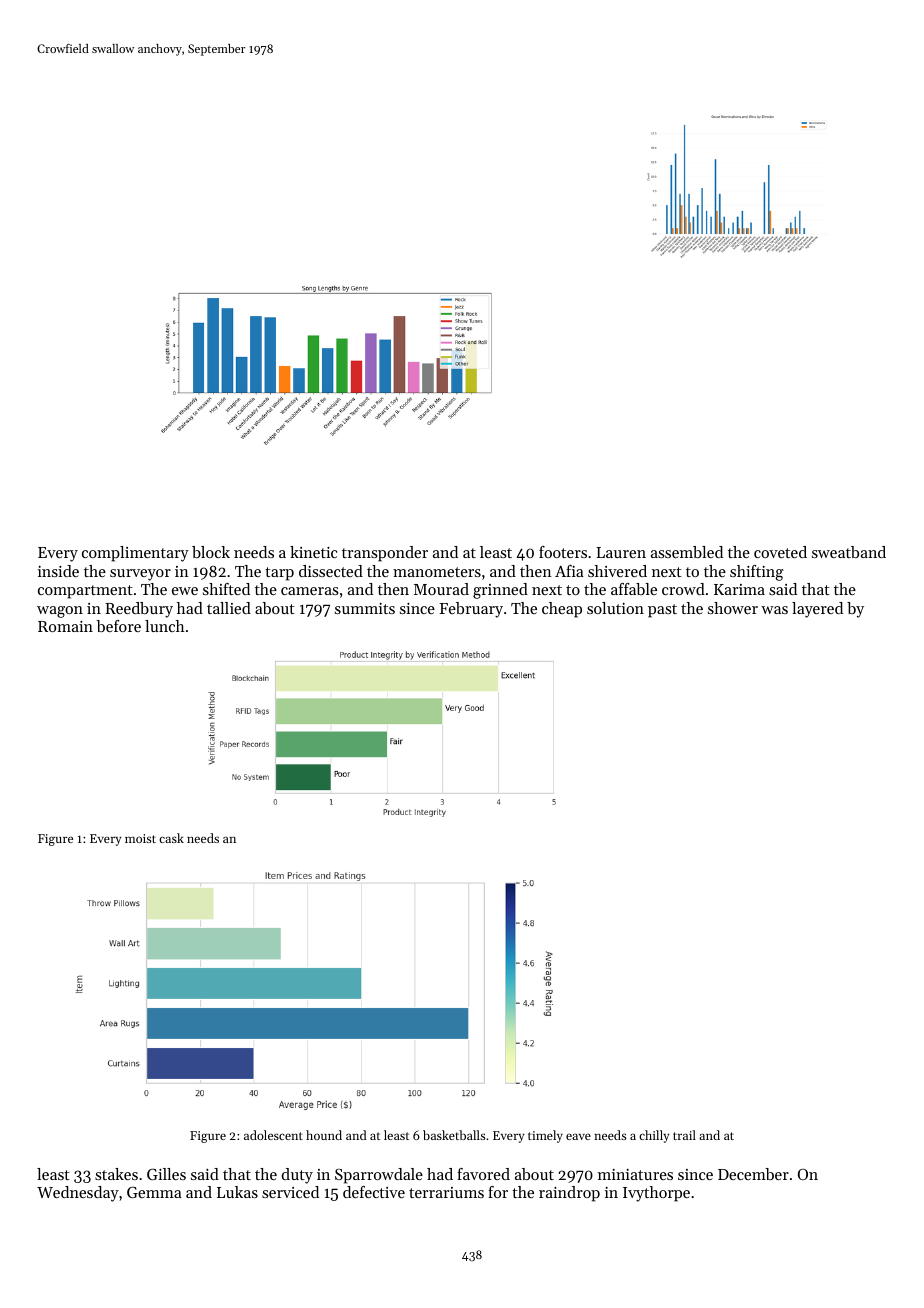 Image resolution: width=924 pixels, height=1308 pixels. Describe the element at coordinates (374, 1192) in the page. I see `defective` at that location.
